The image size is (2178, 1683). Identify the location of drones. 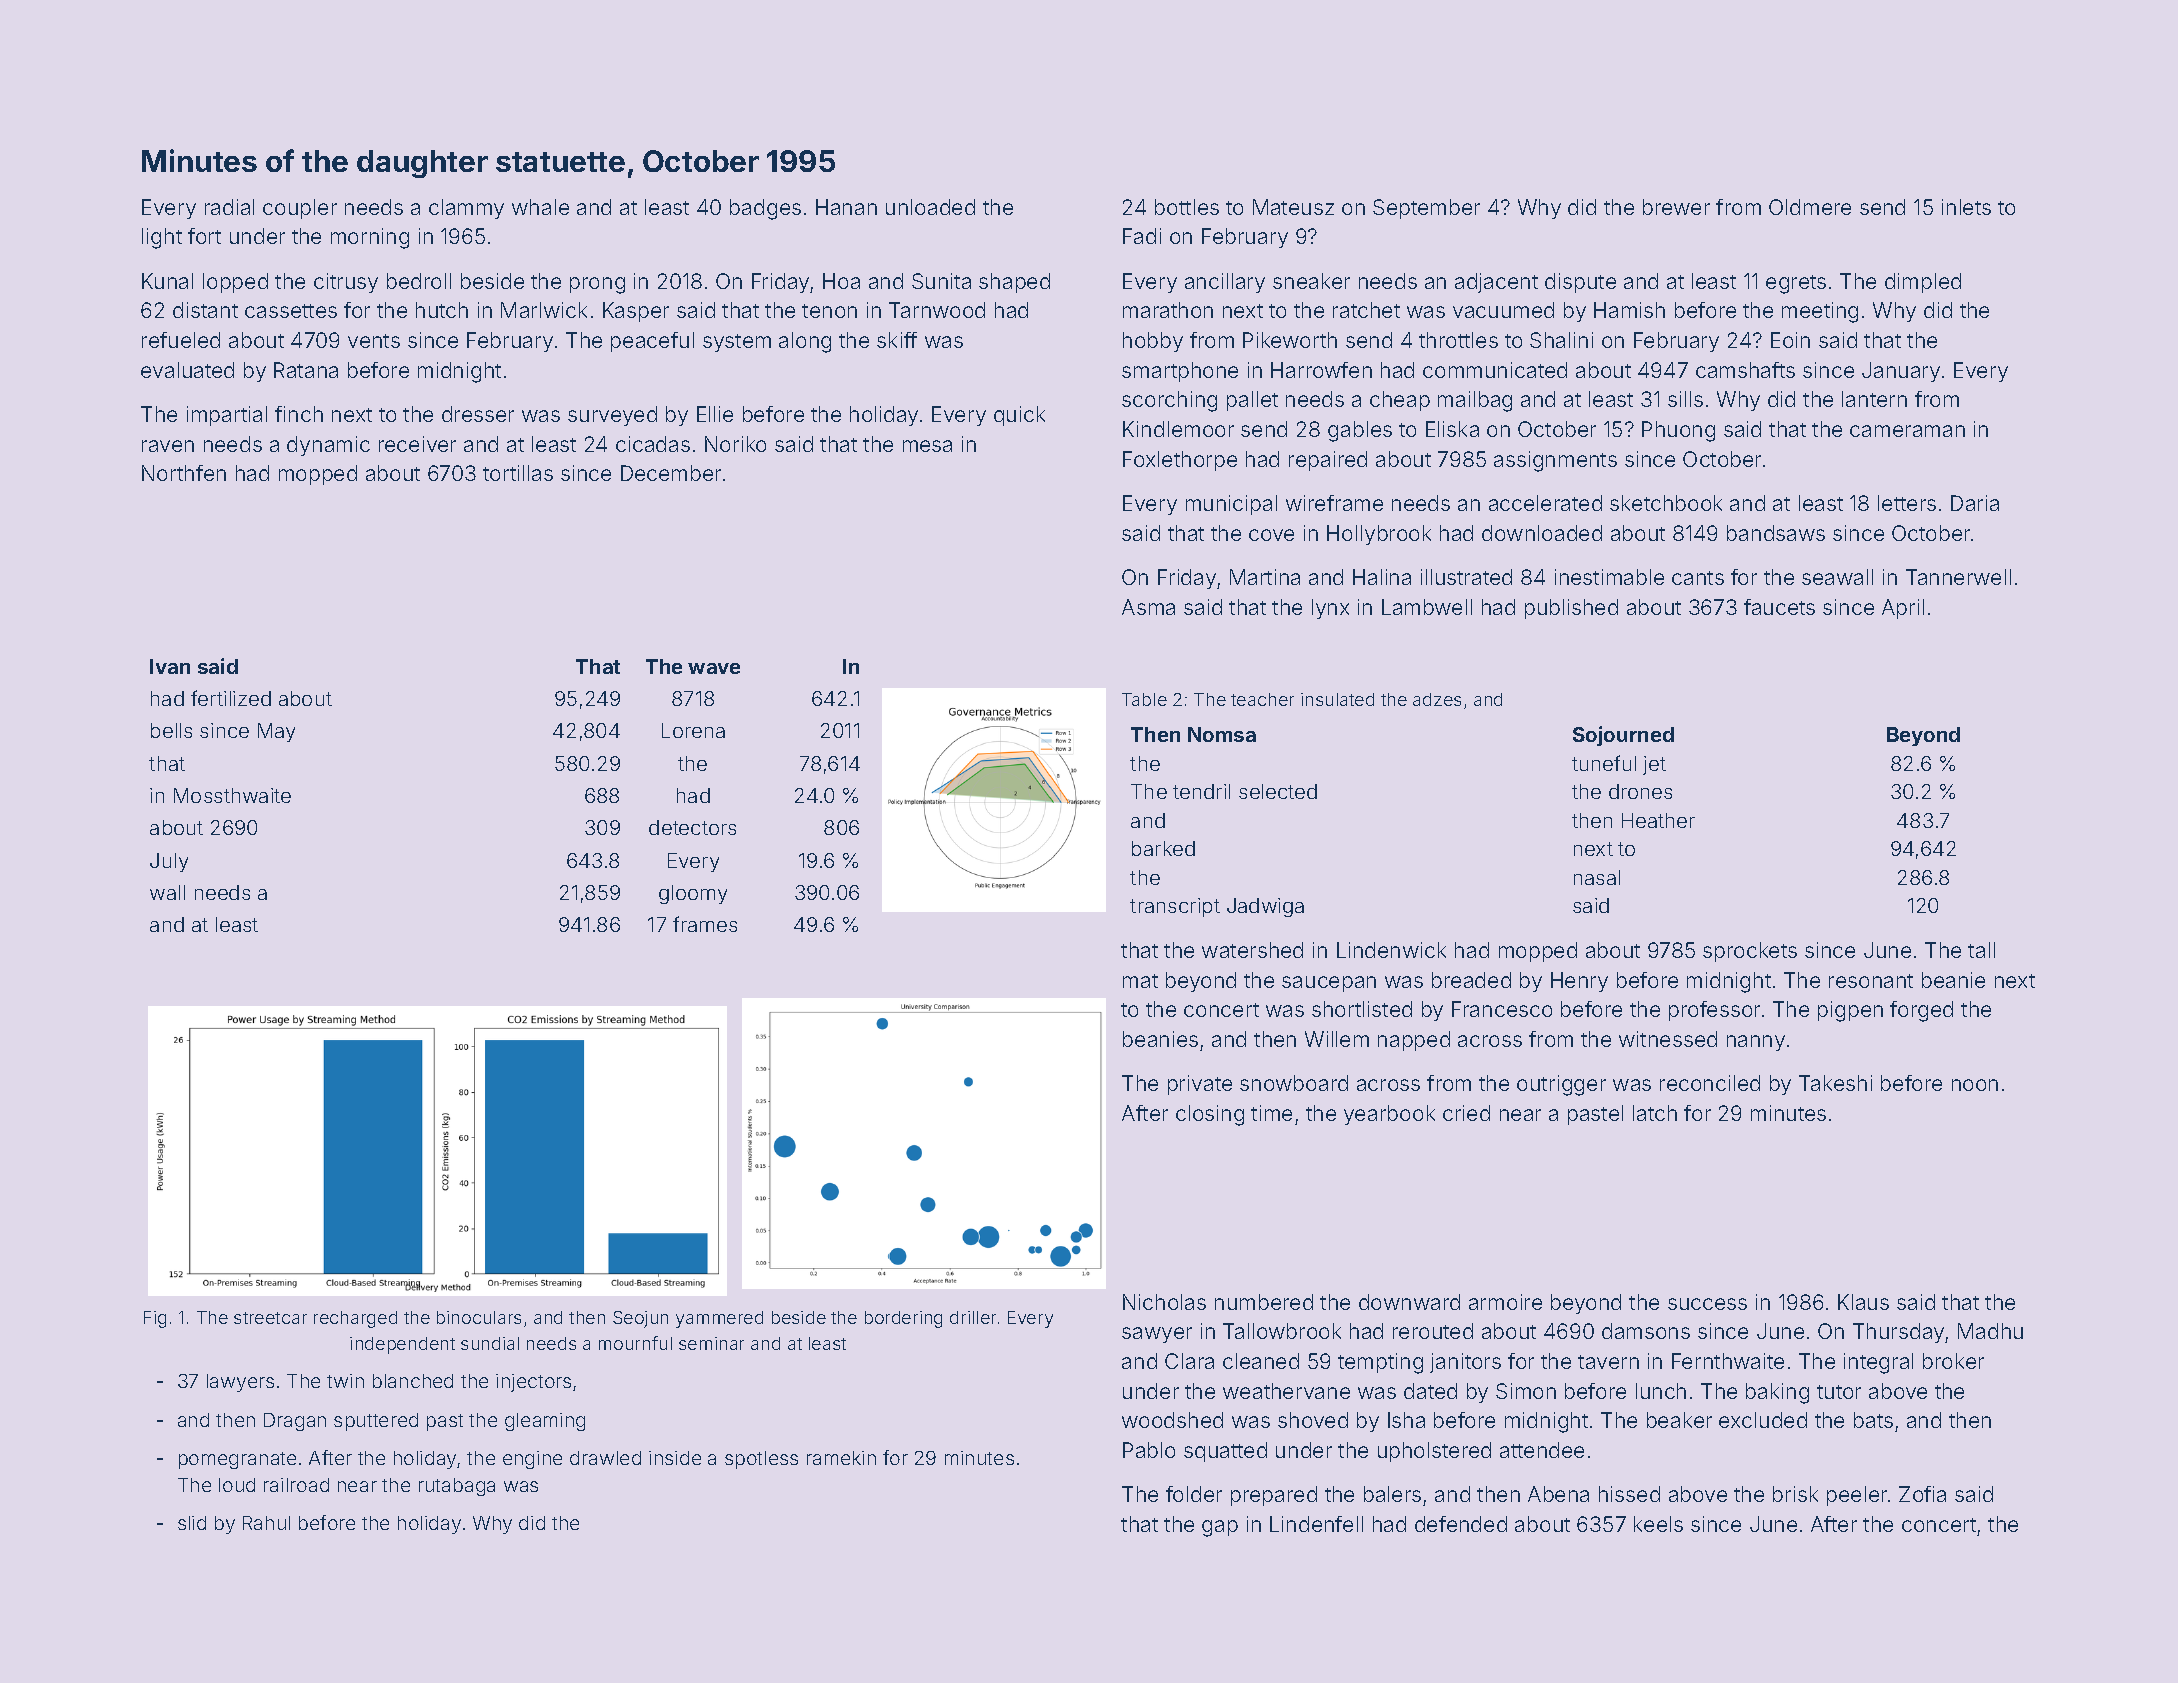
(1640, 791).
